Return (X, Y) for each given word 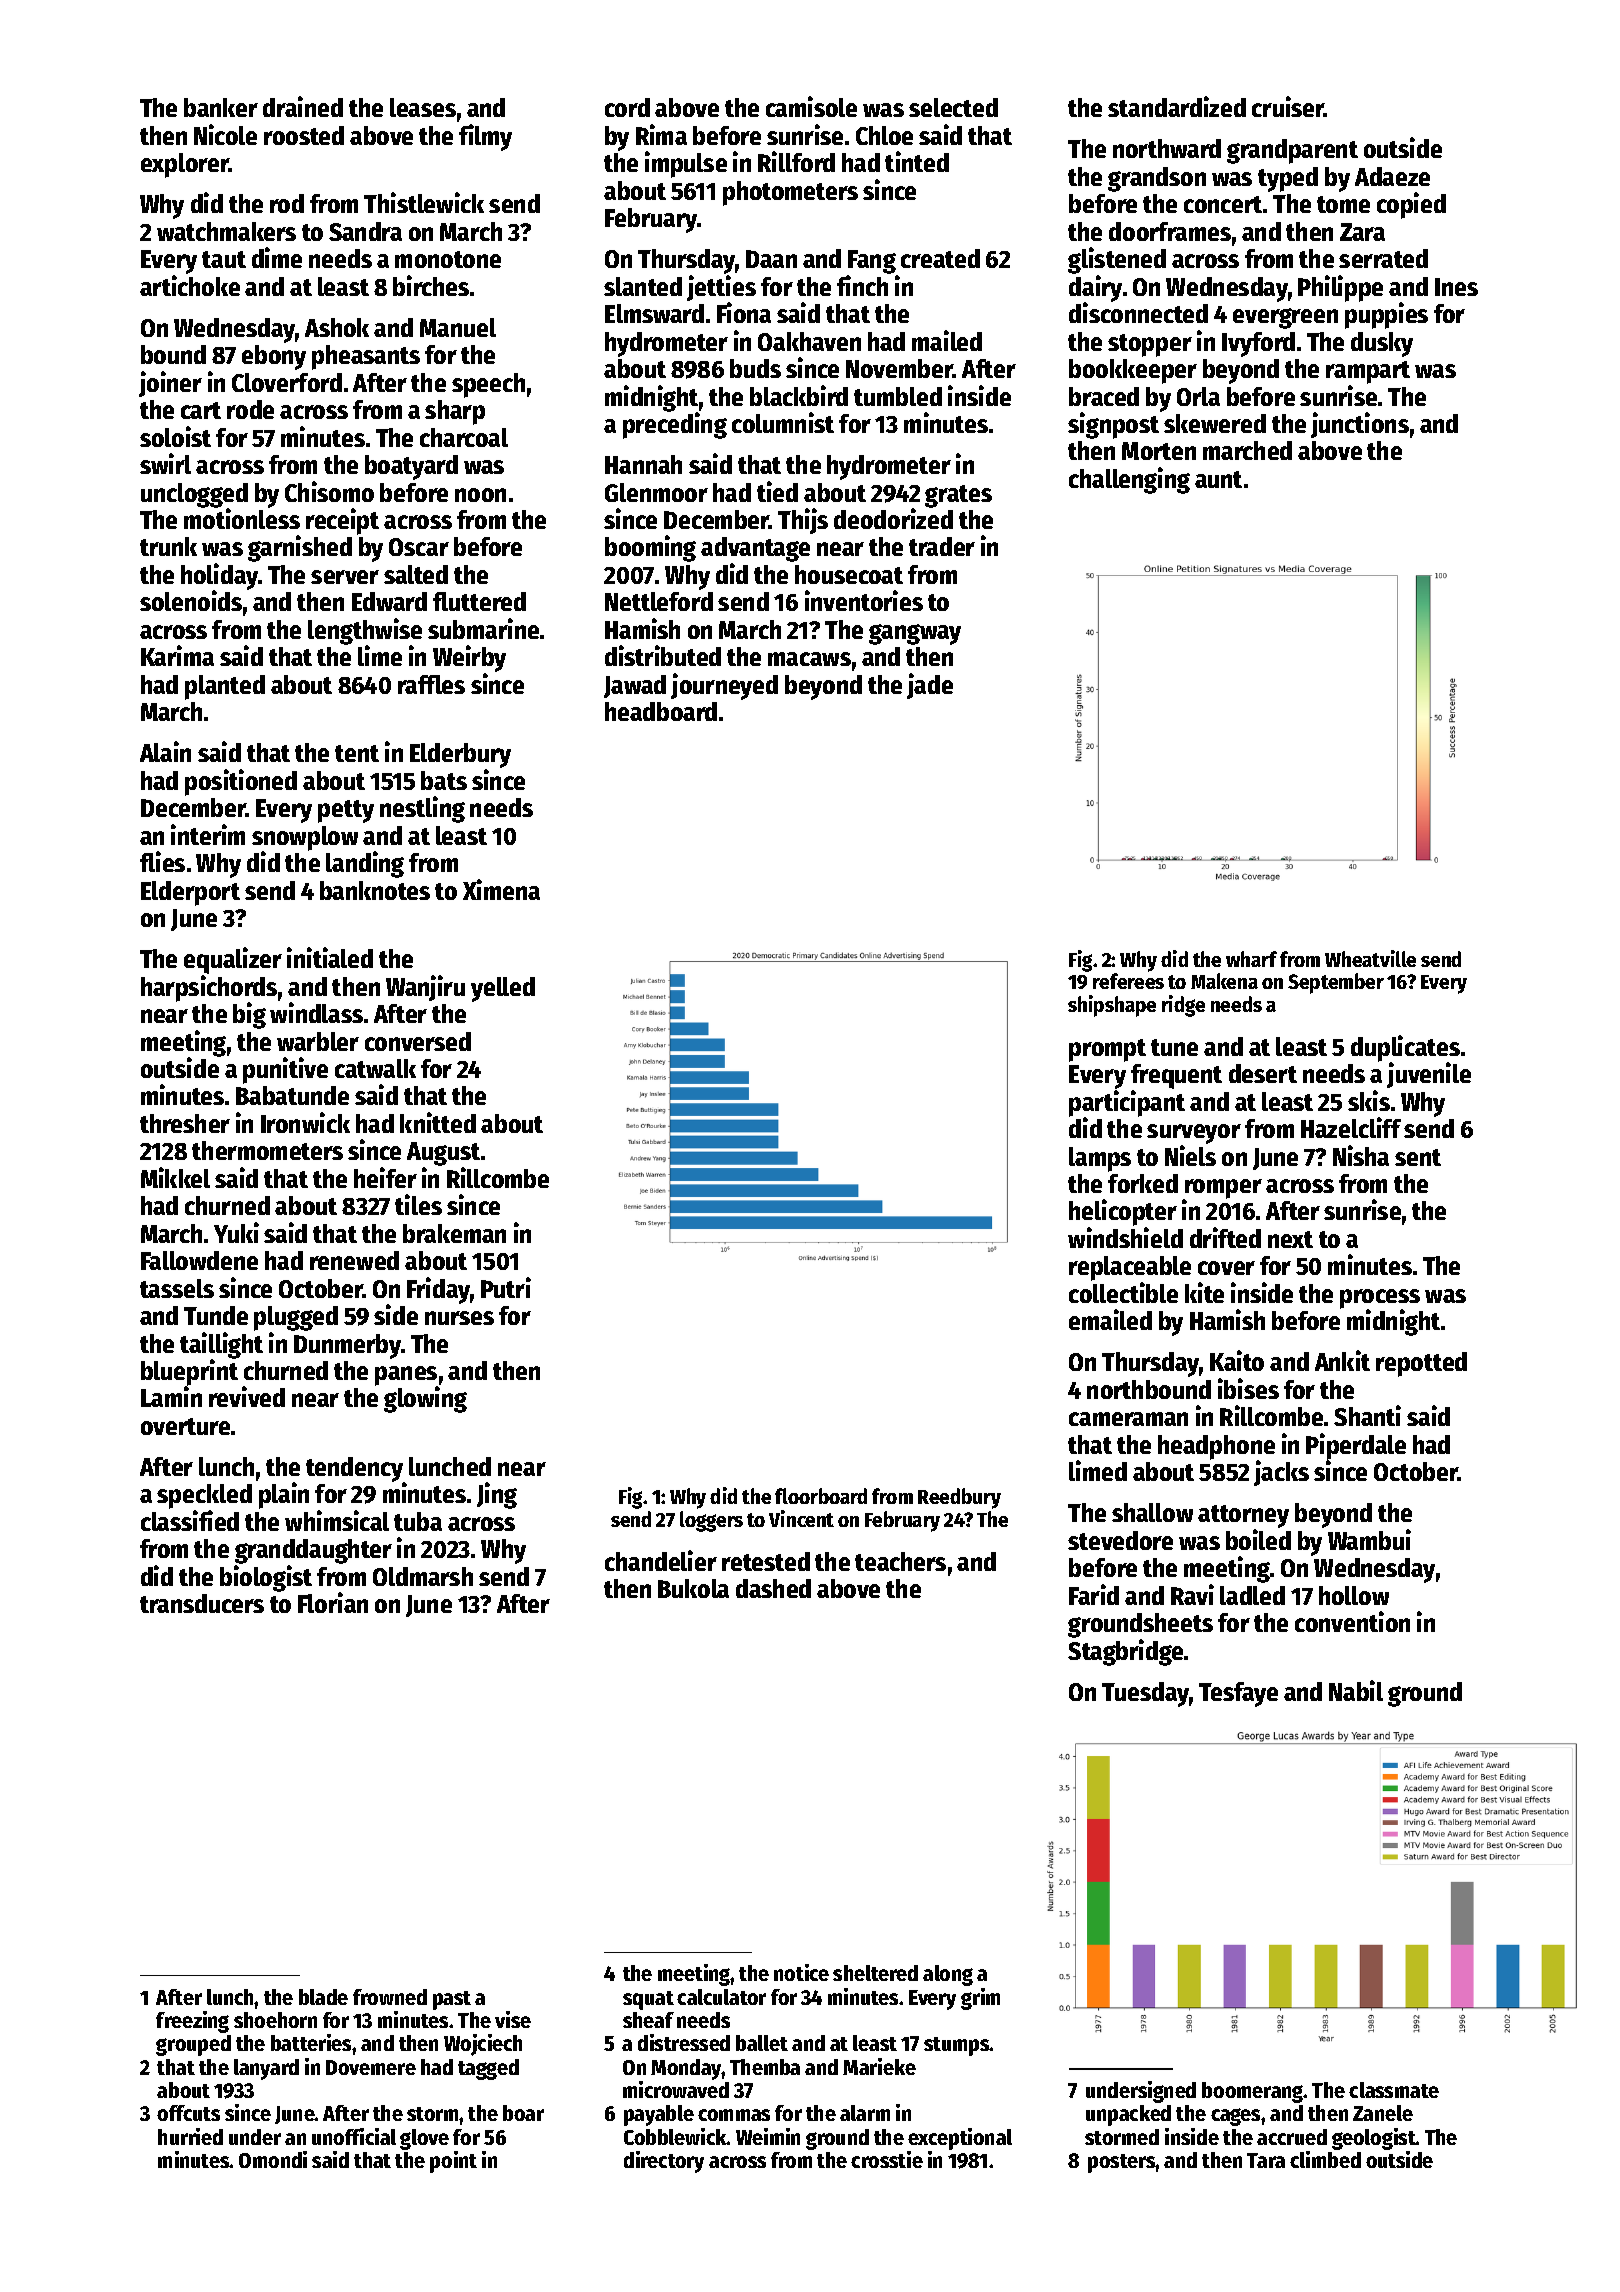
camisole (811, 106)
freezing (192, 2022)
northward (1167, 148)
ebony (274, 357)
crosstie (887, 2159)
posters (1122, 2163)
